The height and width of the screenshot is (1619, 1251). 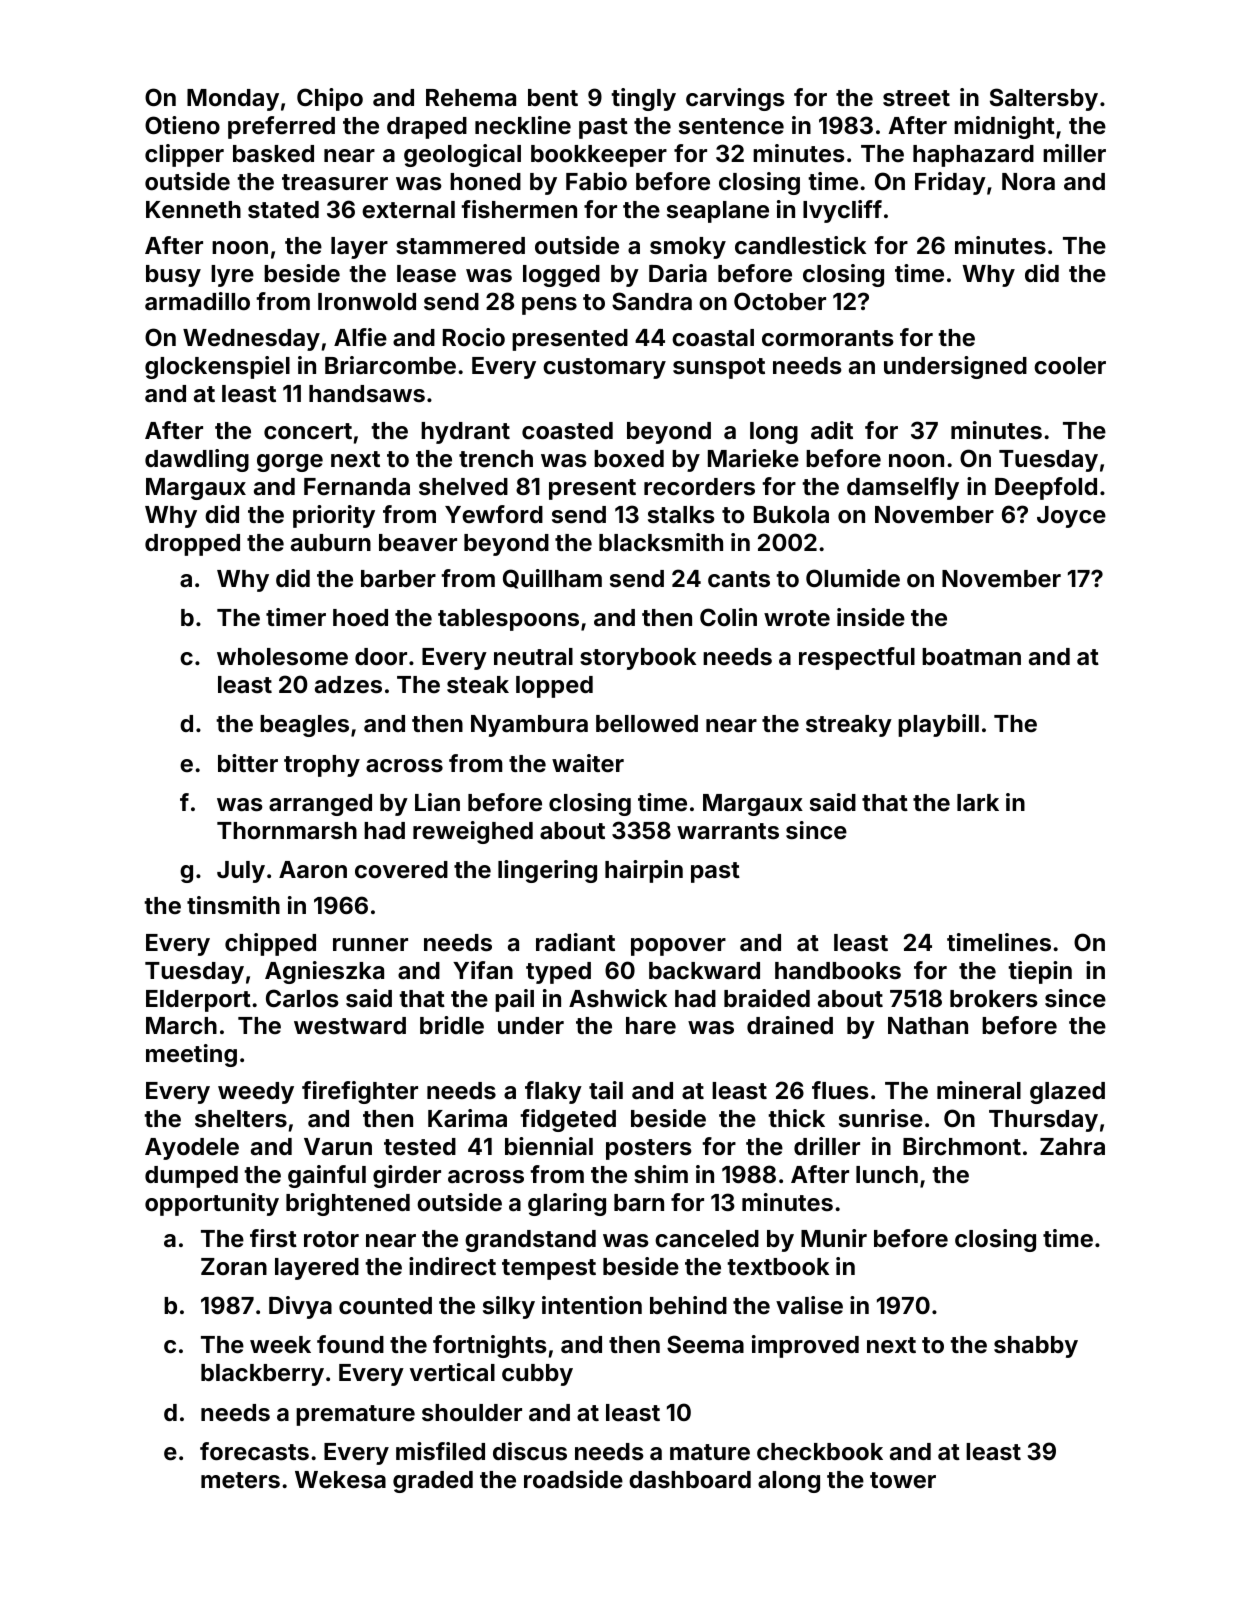 What do you see at coordinates (1028, 182) in the screenshot?
I see `Nora` at bounding box center [1028, 182].
